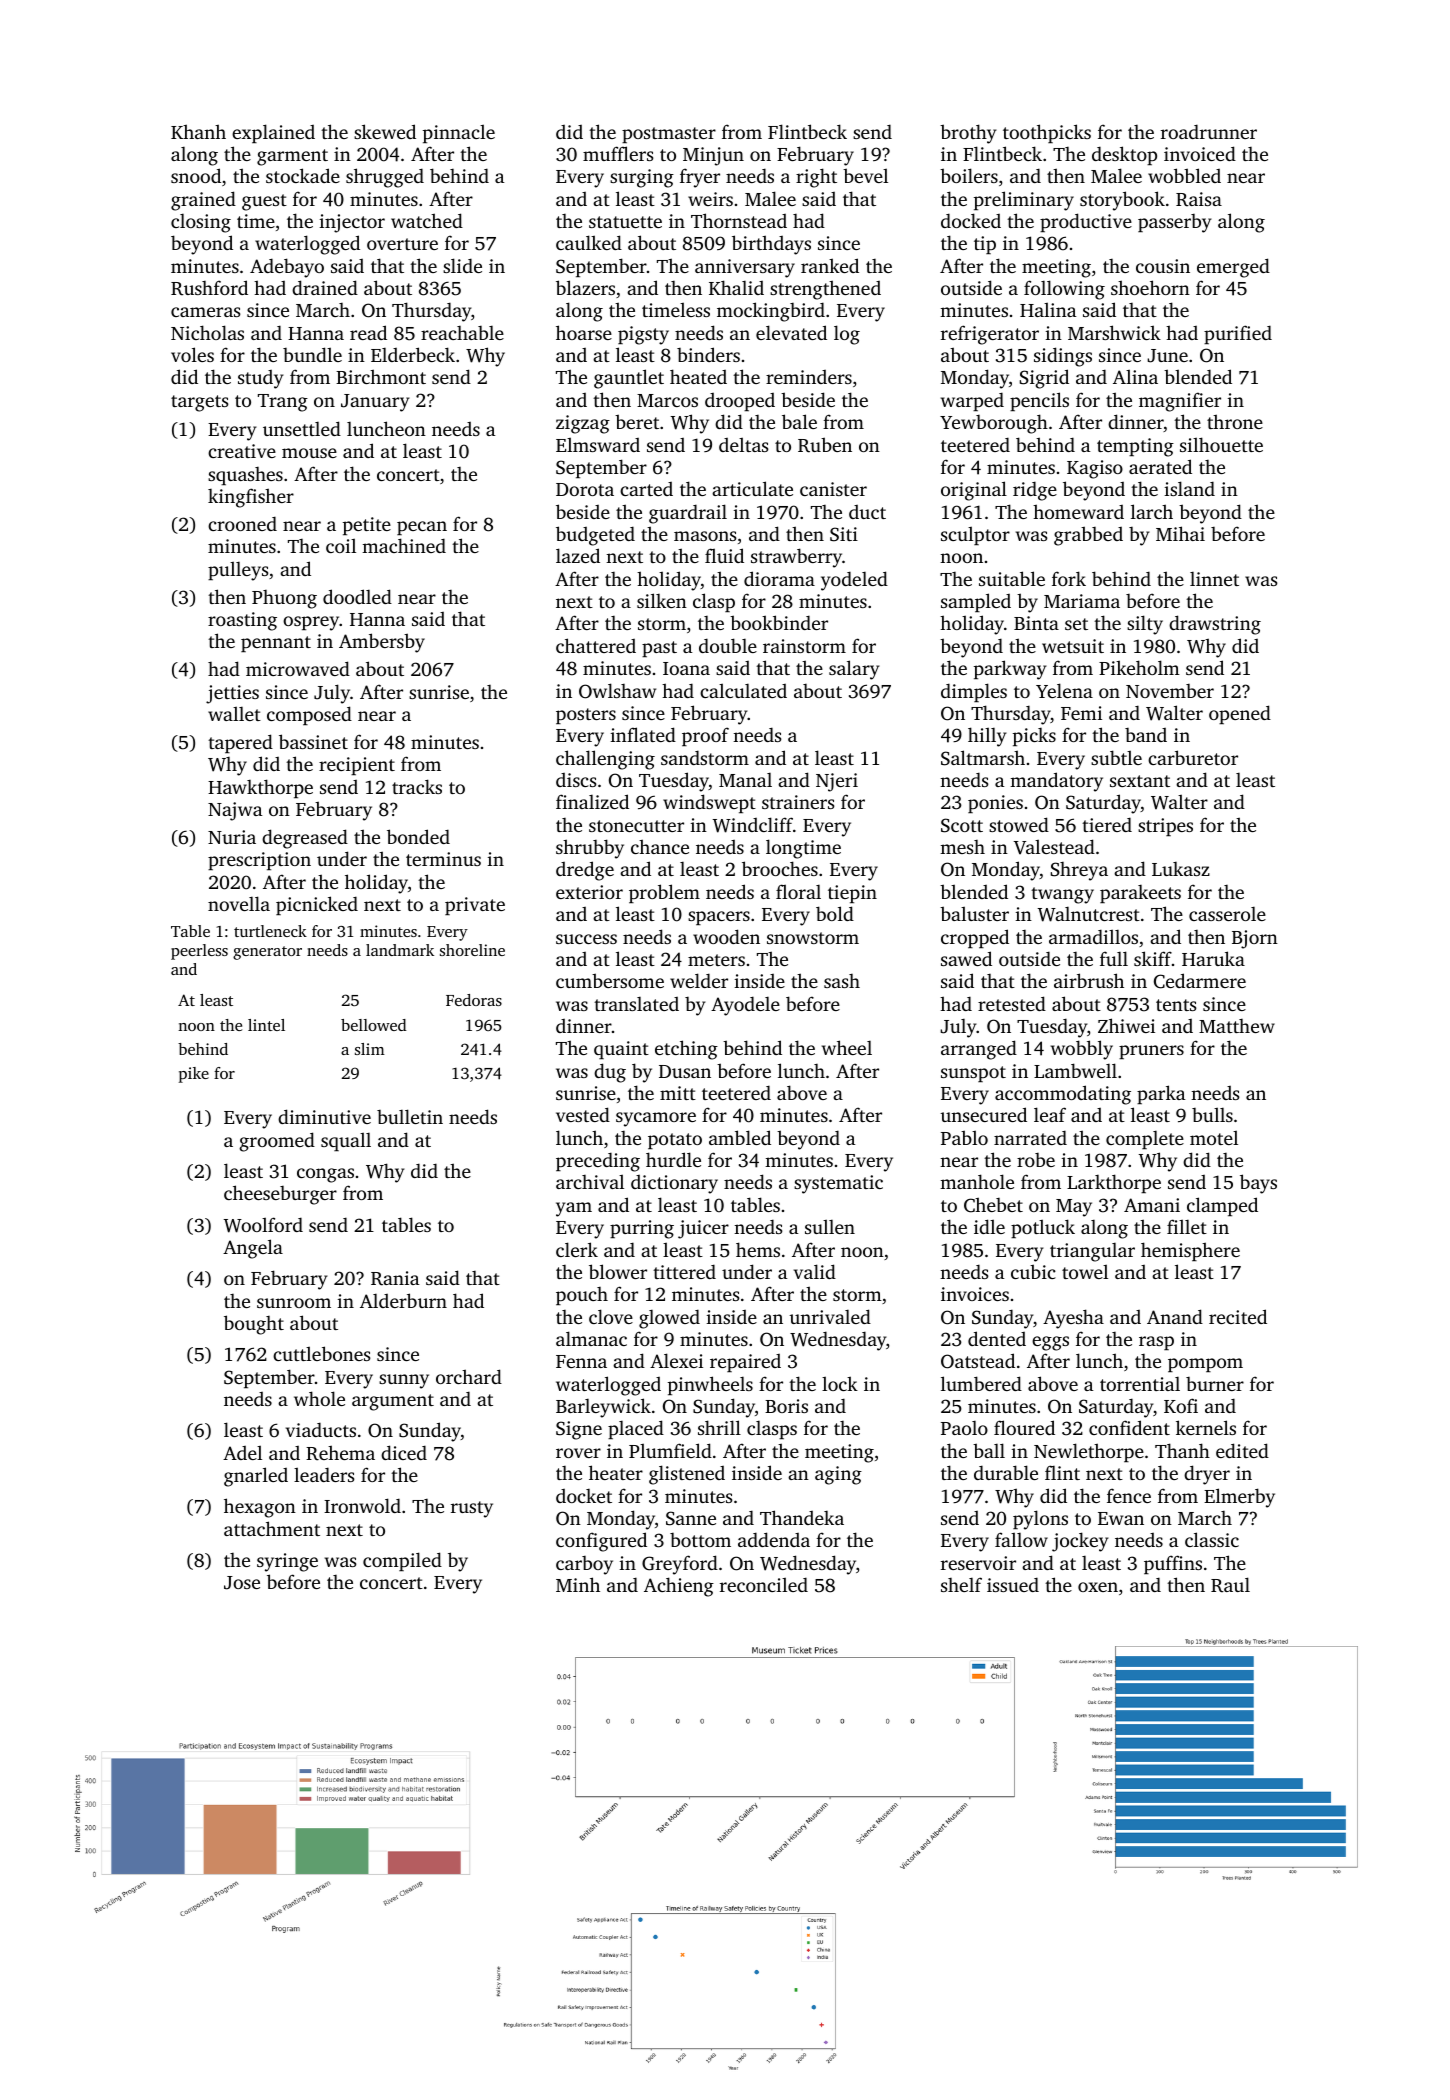  What do you see at coordinates (1214, 579) in the screenshot?
I see `linnet` at bounding box center [1214, 579].
